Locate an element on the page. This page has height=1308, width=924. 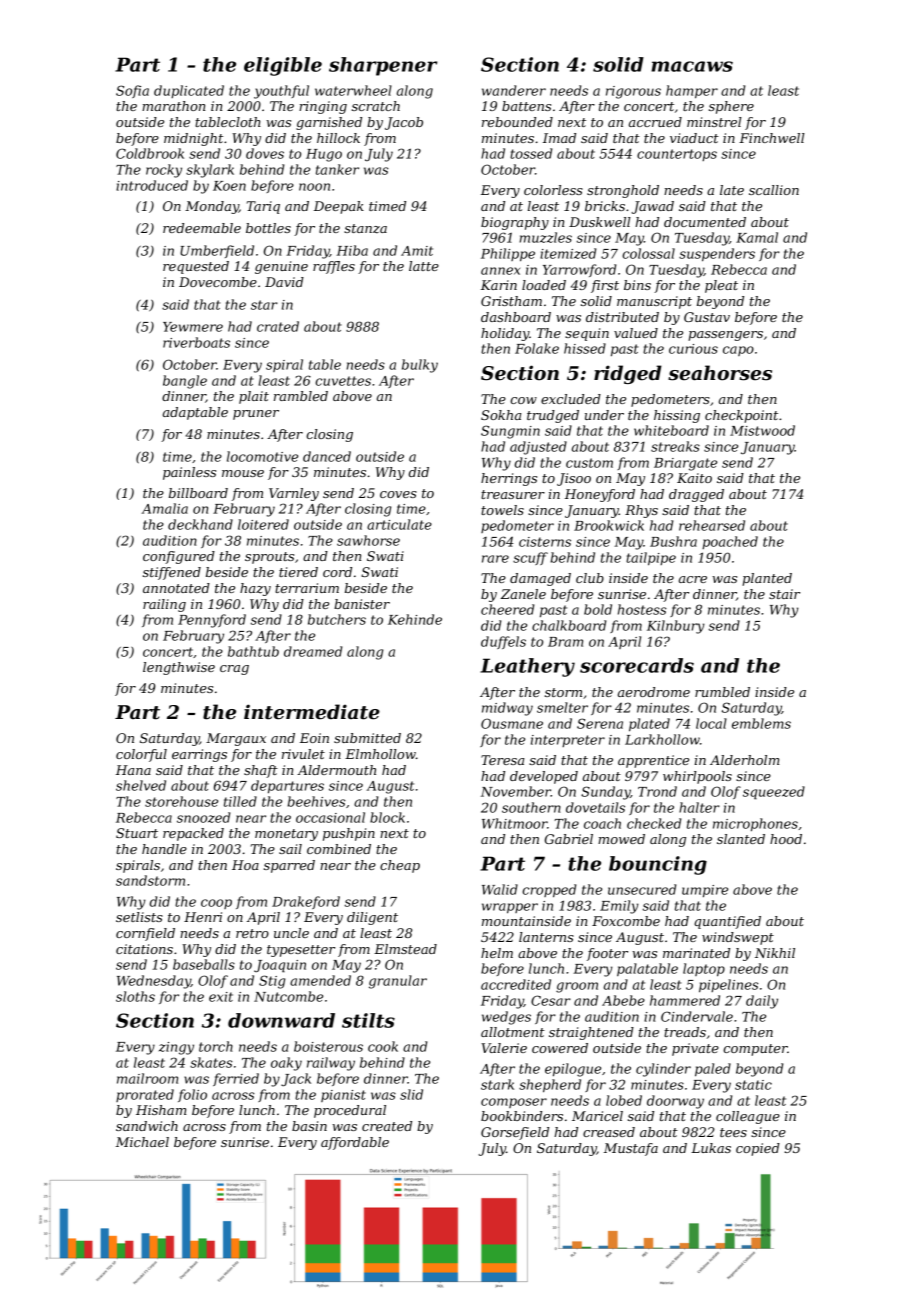
Mistwood is located at coordinates (762, 430).
